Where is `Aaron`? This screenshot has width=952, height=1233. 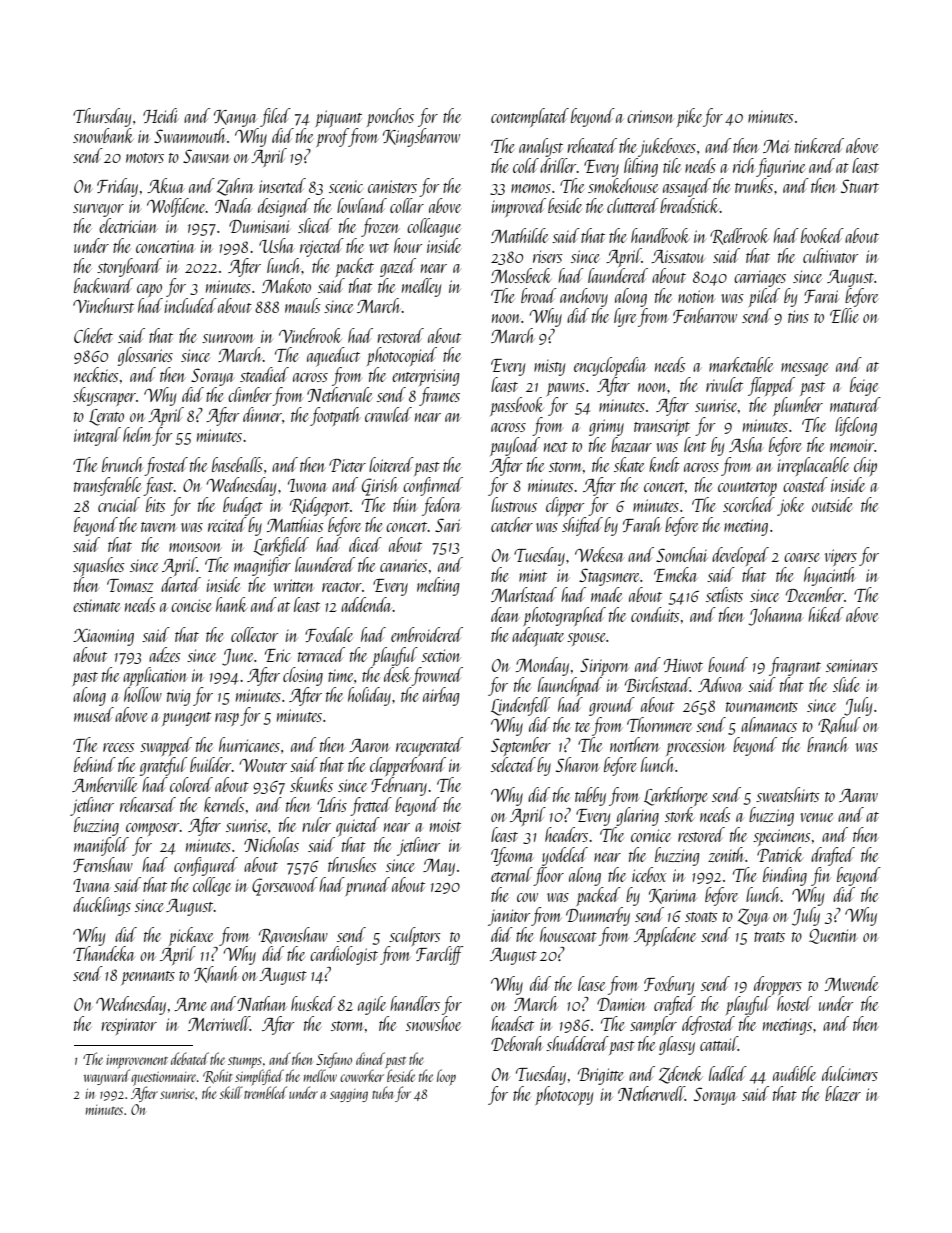
Aaron is located at coordinates (369, 745).
